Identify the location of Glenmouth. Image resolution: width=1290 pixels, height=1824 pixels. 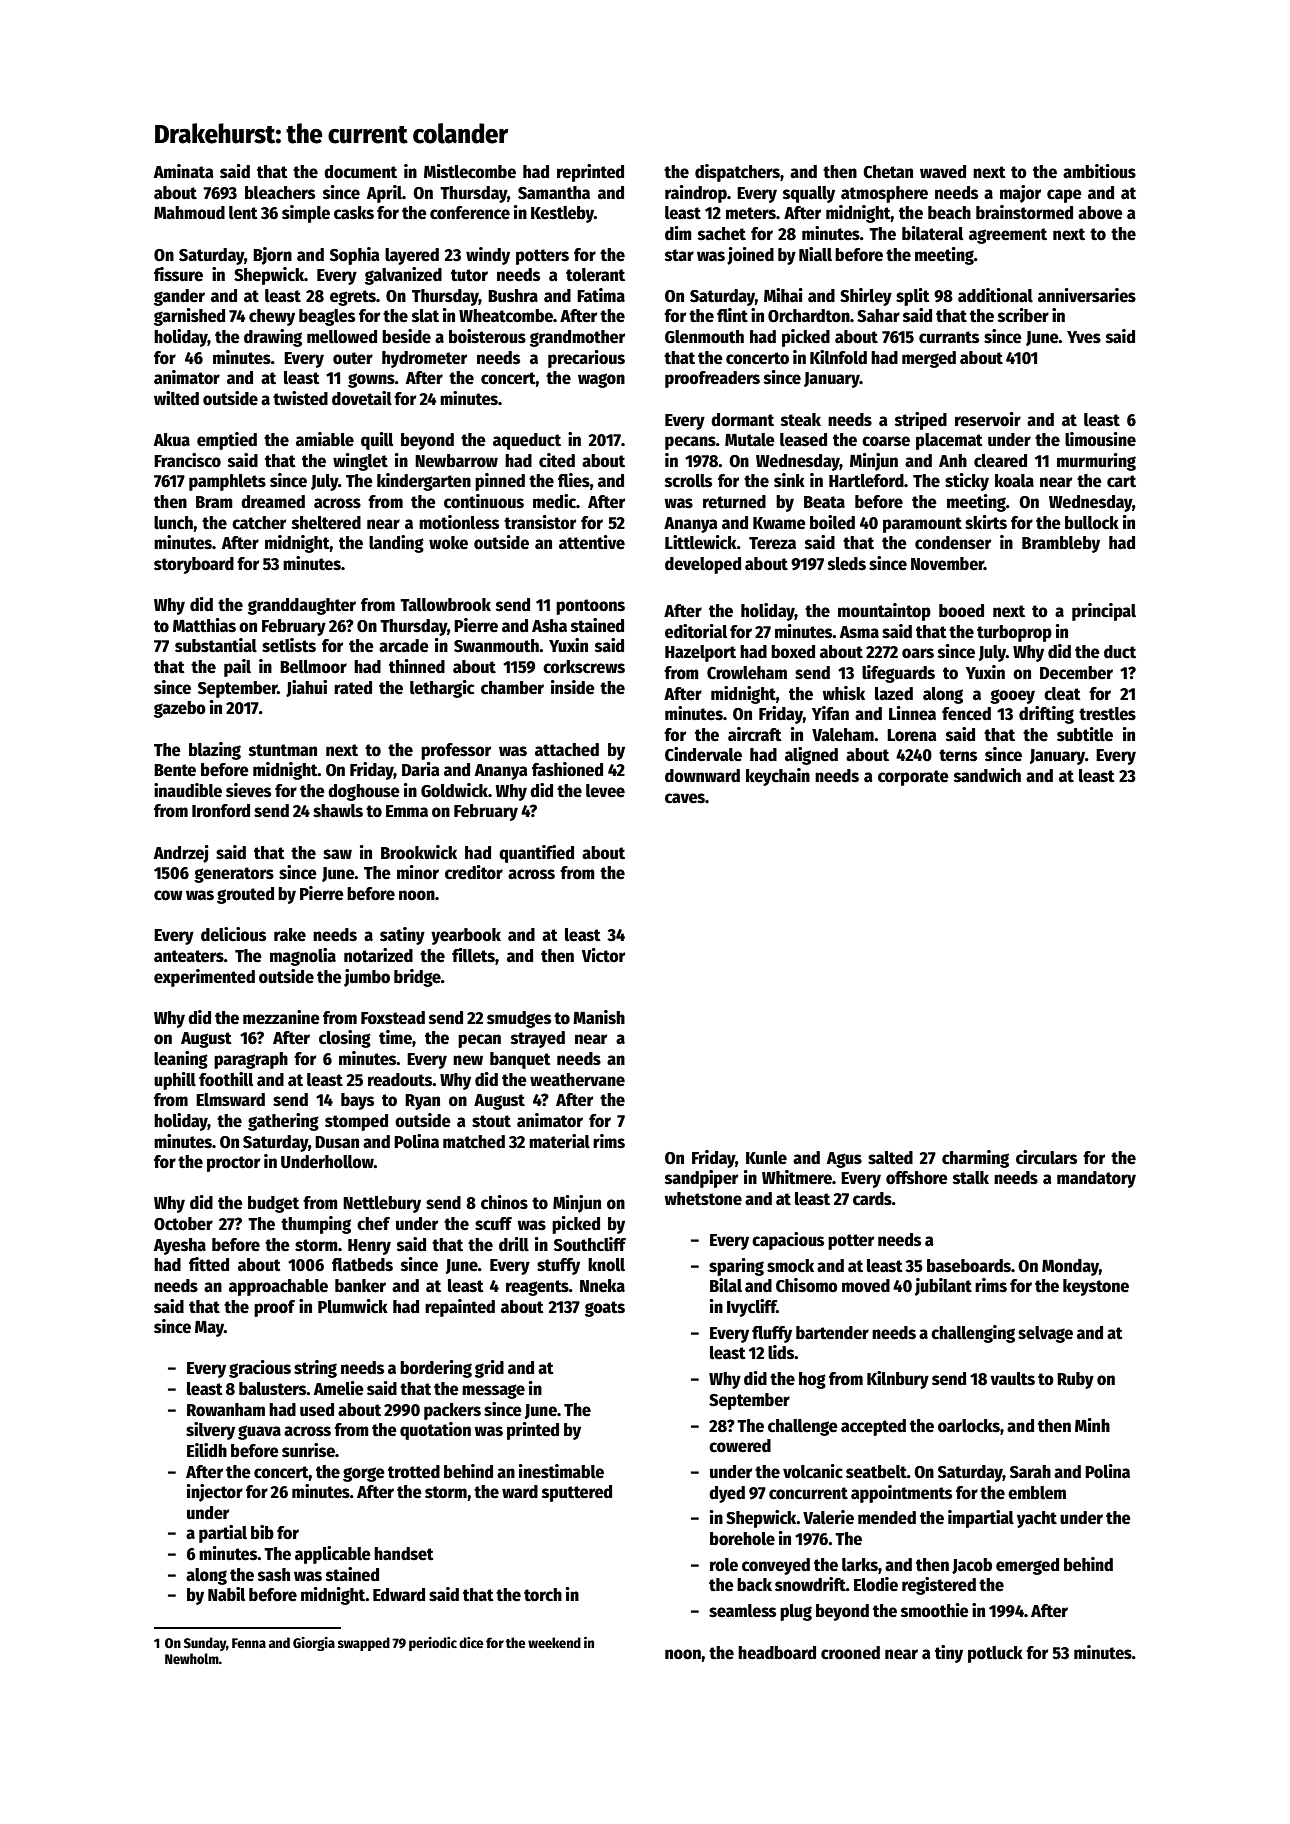
(704, 337).
